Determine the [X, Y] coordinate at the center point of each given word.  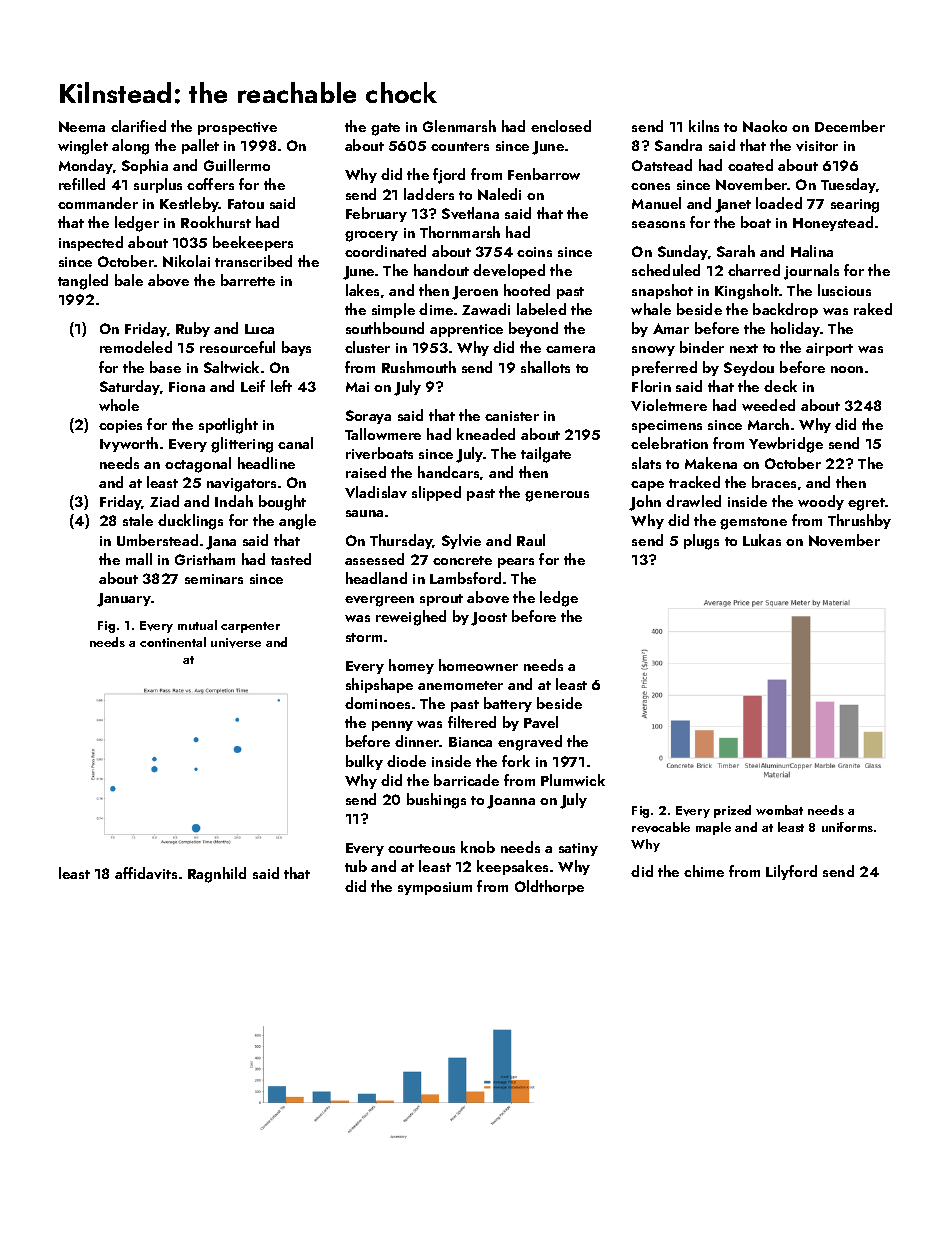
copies [120, 426]
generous [557, 496]
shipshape [379, 685]
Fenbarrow [544, 174]
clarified [138, 126]
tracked [694, 482]
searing [855, 206]
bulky [364, 762]
